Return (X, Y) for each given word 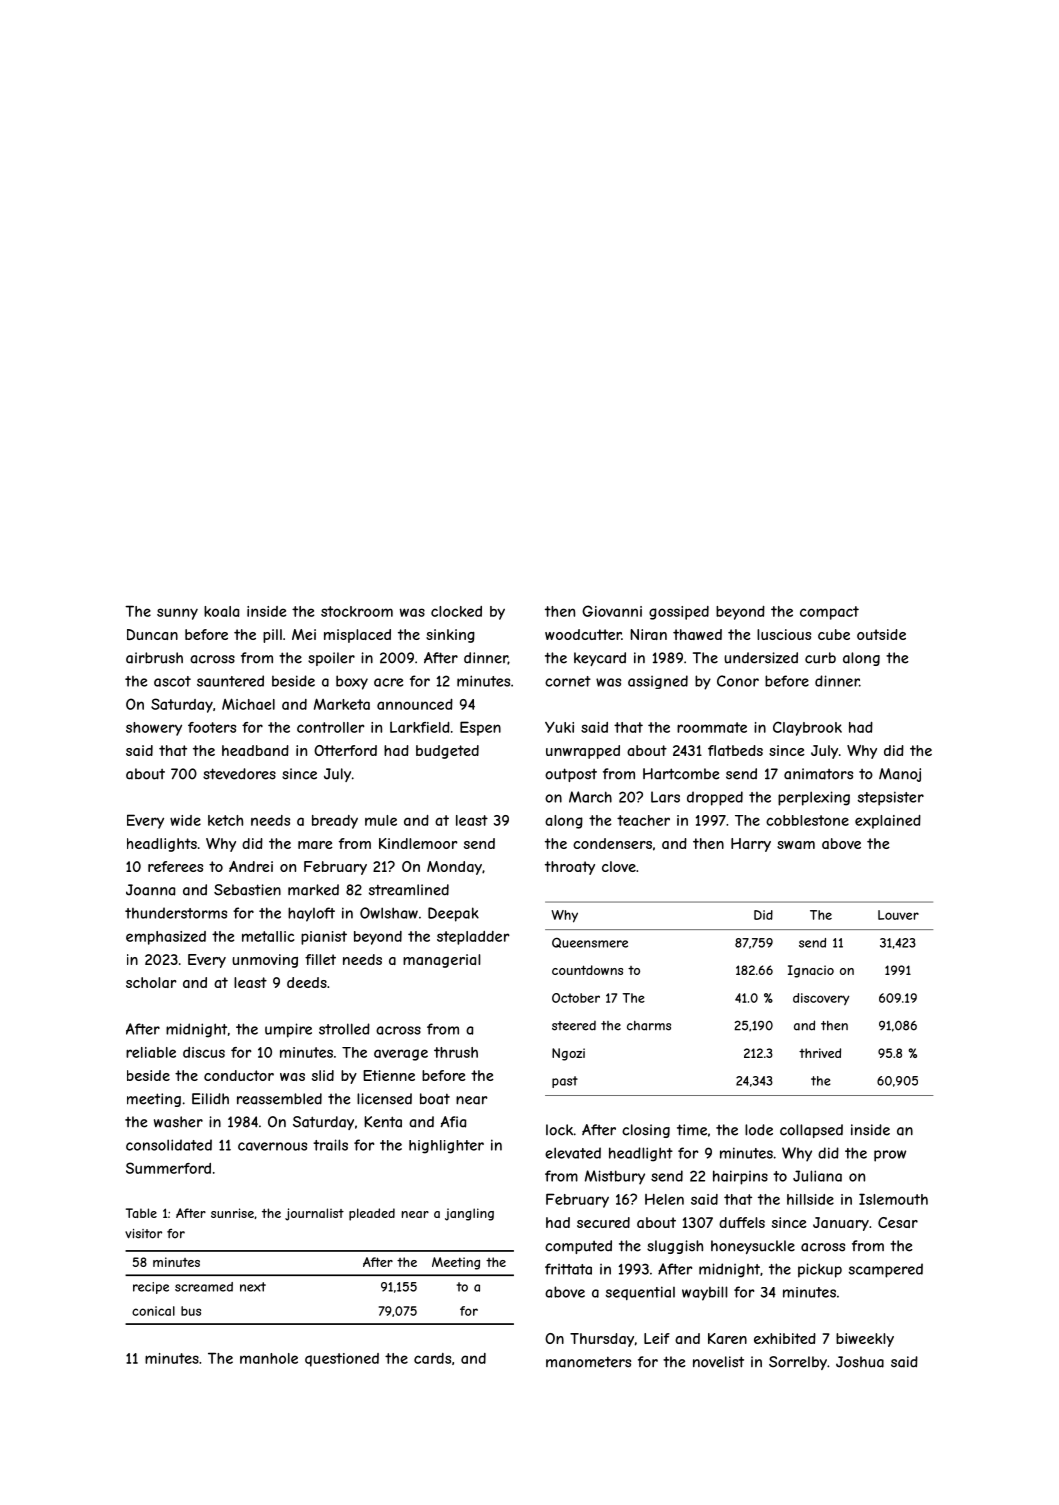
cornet (568, 681)
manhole (269, 1358)
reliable (151, 1052)
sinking (450, 636)
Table (141, 1213)
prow (890, 1156)
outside (881, 634)
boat (435, 1099)
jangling (469, 1214)
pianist (324, 938)
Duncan (152, 634)
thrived (820, 1053)
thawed (697, 634)
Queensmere (590, 942)
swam (796, 845)
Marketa (342, 704)
